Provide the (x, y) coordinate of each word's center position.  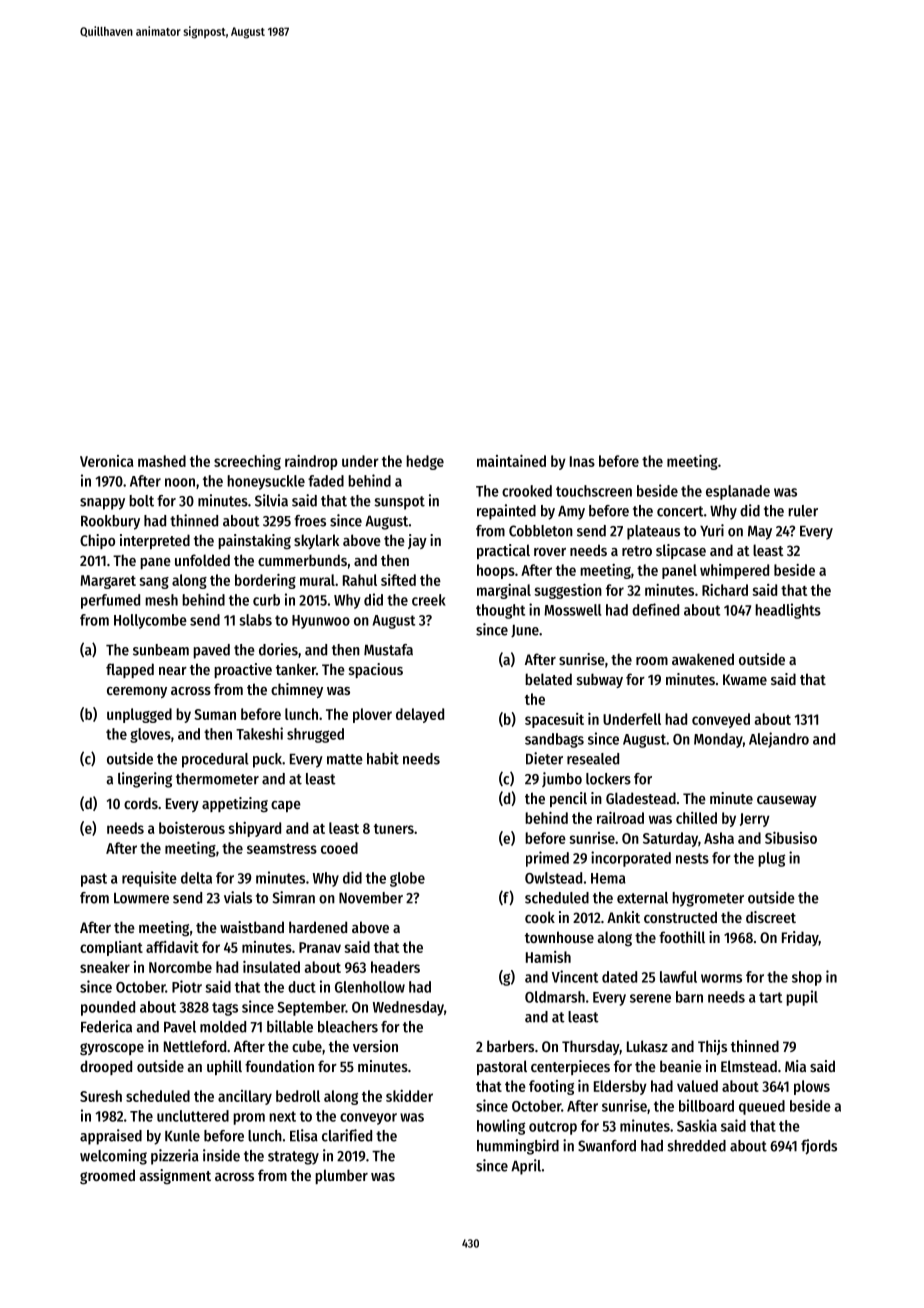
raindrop (311, 462)
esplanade (738, 492)
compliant (111, 948)
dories (278, 649)
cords (141, 803)
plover (372, 715)
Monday (718, 740)
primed (547, 859)
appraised (111, 1137)
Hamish (548, 957)
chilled (696, 818)
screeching (247, 462)
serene (650, 998)
